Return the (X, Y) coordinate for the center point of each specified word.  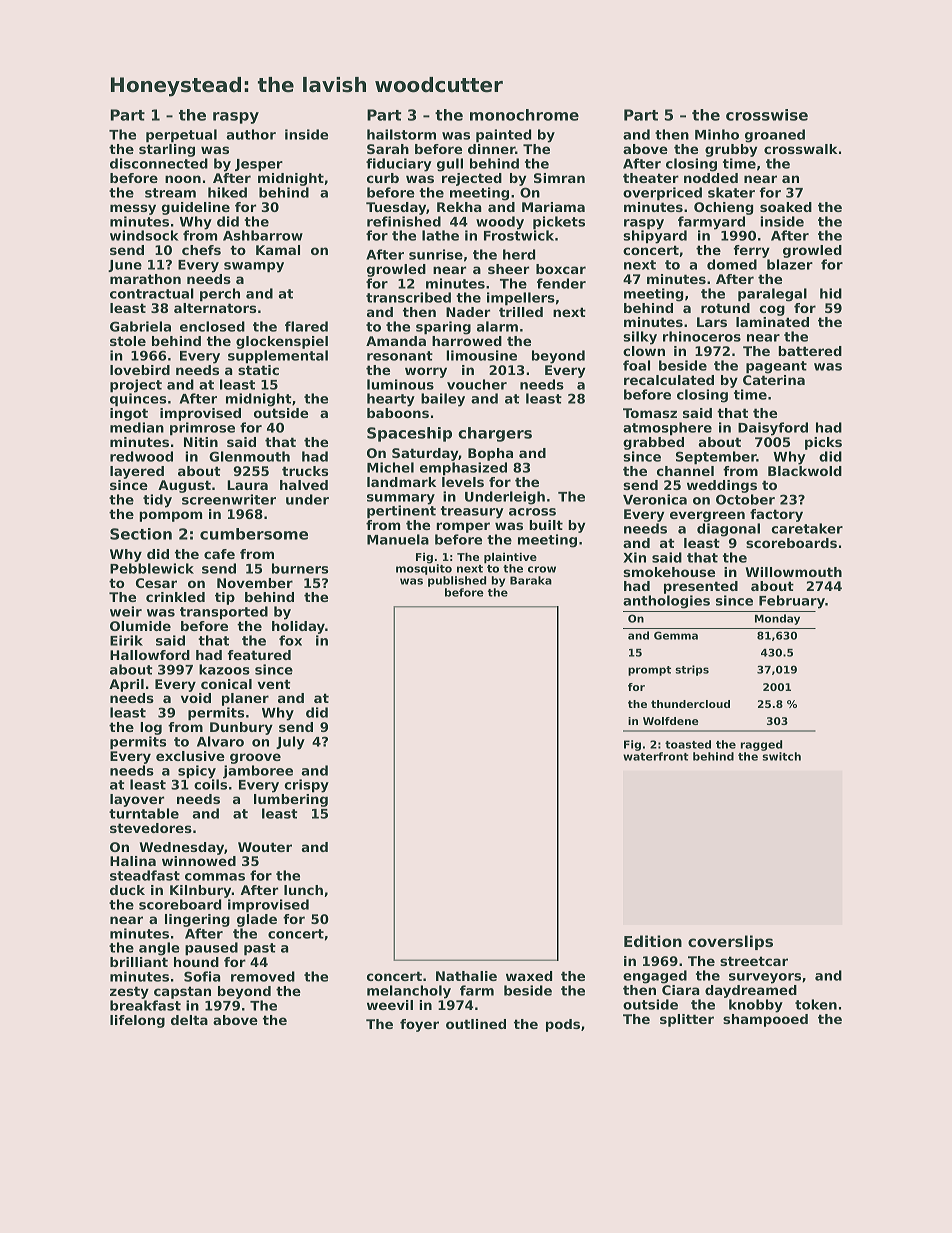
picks (823, 443)
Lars (712, 322)
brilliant (139, 962)
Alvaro (220, 741)
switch (781, 756)
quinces (138, 400)
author (251, 134)
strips (692, 670)
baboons (398, 413)
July (290, 743)
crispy (306, 786)
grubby (731, 150)
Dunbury (241, 728)
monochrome (524, 115)
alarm (497, 326)
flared (306, 326)
